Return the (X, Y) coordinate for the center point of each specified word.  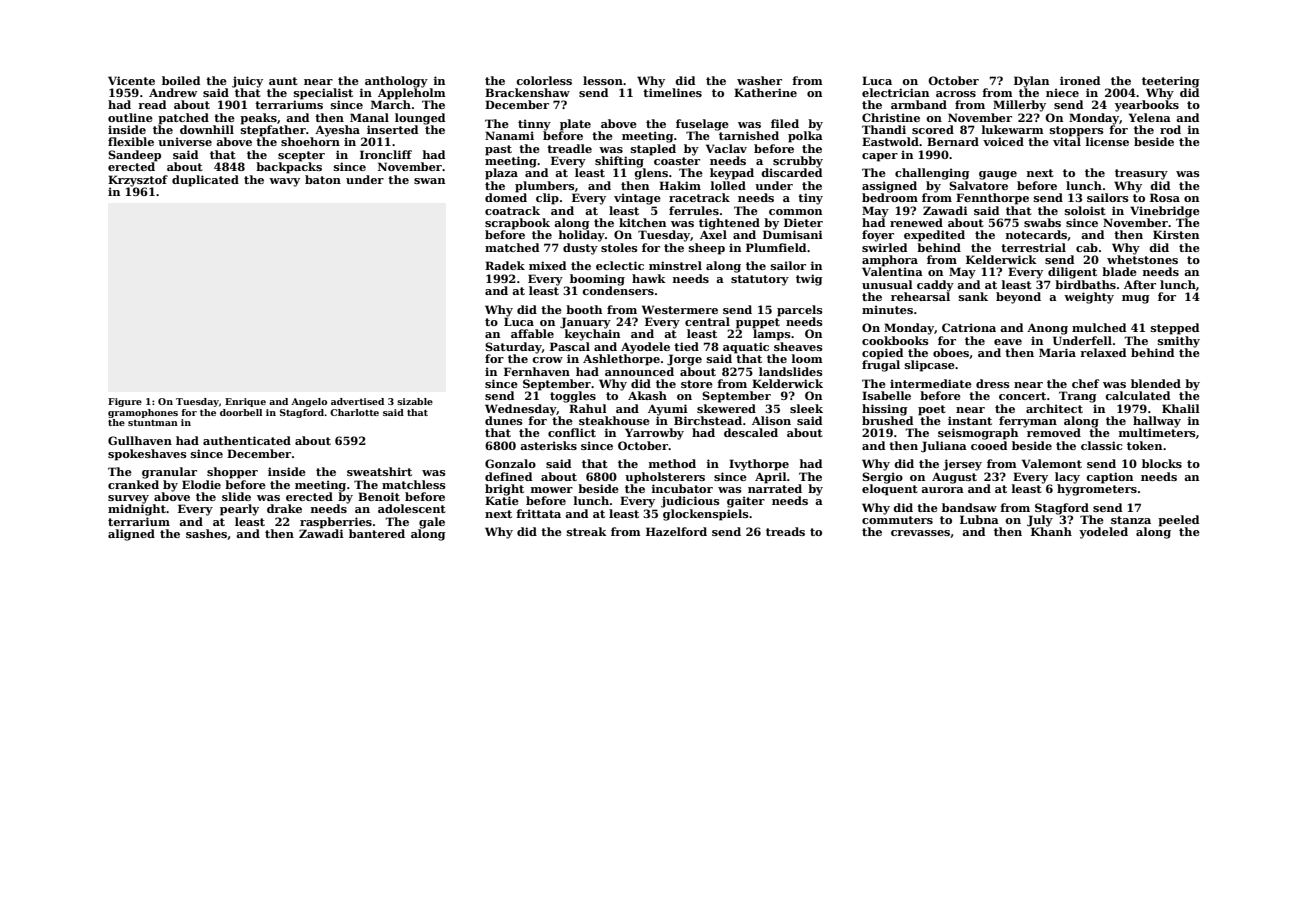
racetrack (699, 197)
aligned (131, 535)
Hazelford (676, 531)
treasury (1141, 174)
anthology (396, 82)
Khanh (1051, 531)
